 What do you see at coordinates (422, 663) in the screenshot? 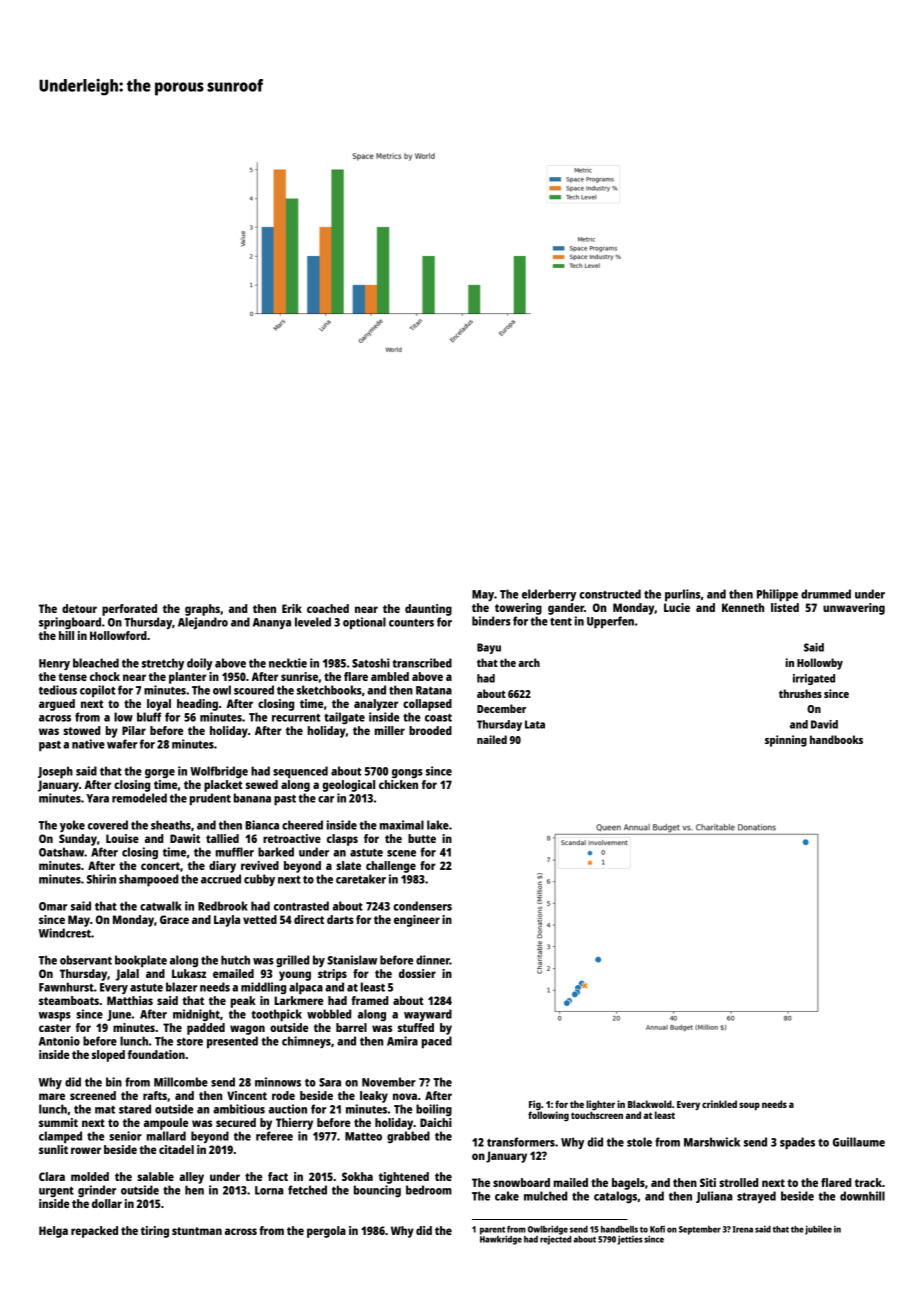
I see `transcribed` at bounding box center [422, 663].
